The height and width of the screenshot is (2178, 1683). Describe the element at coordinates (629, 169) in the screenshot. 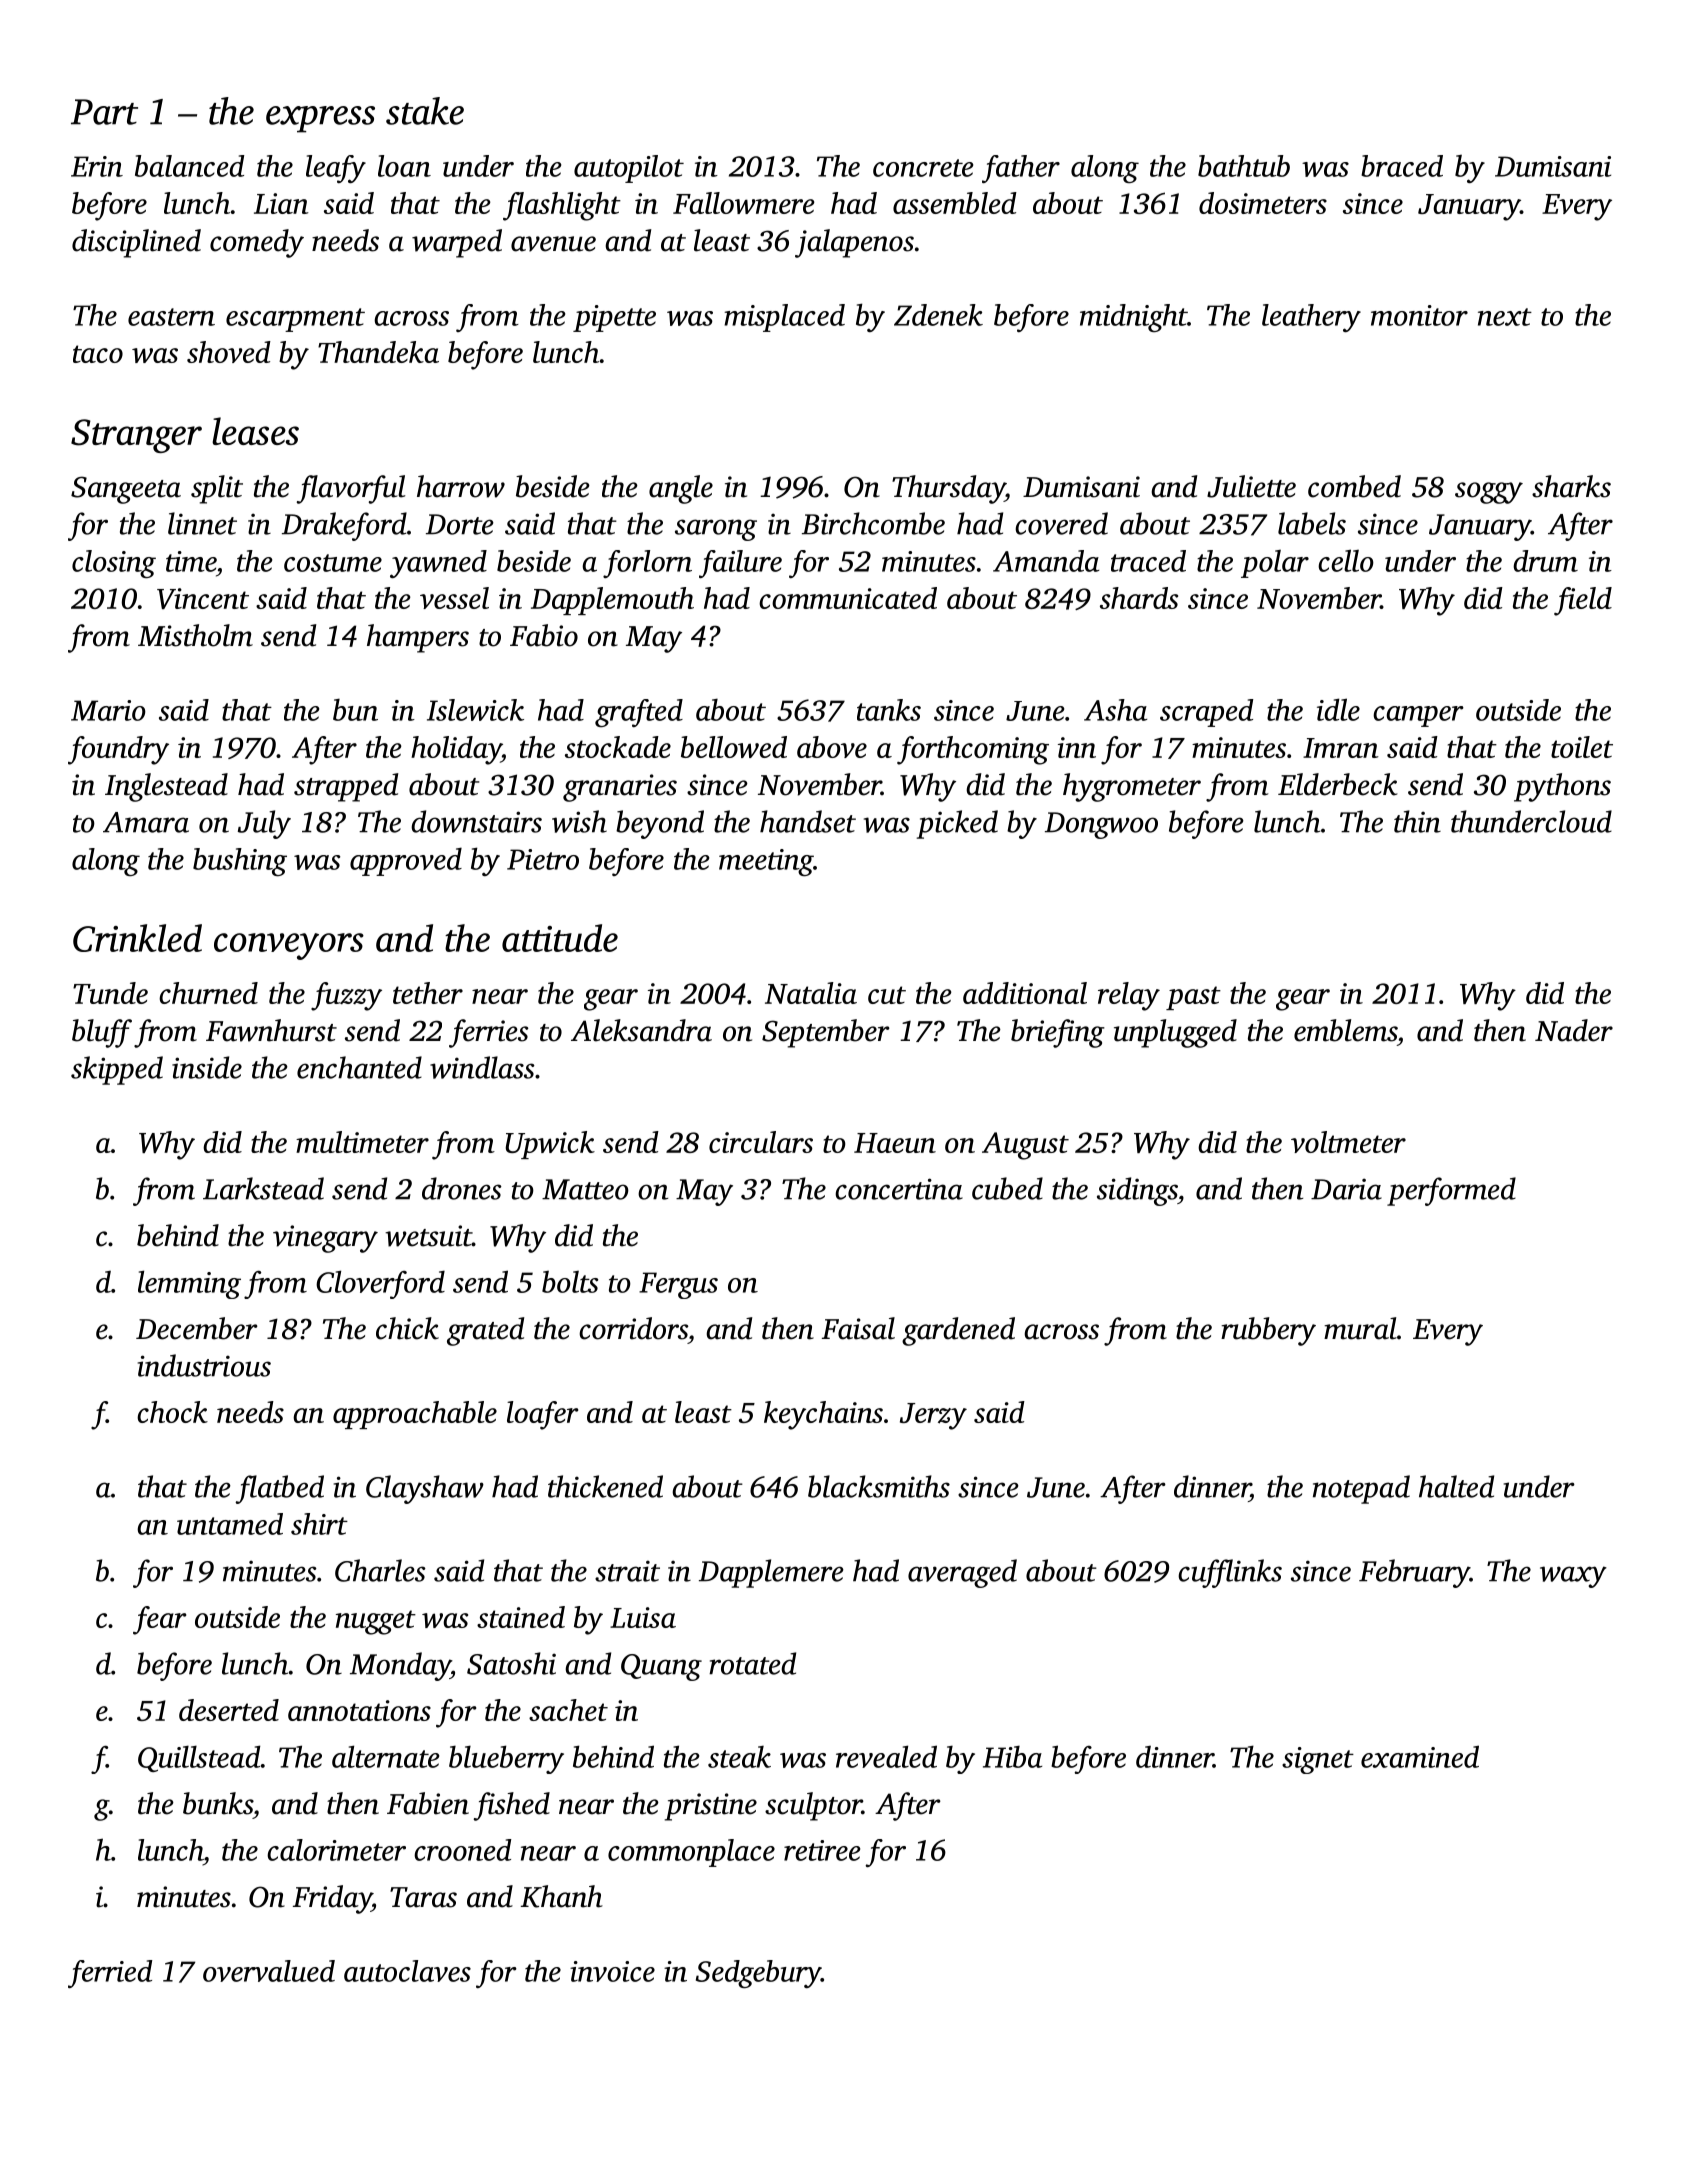

I see `autopilot` at that location.
